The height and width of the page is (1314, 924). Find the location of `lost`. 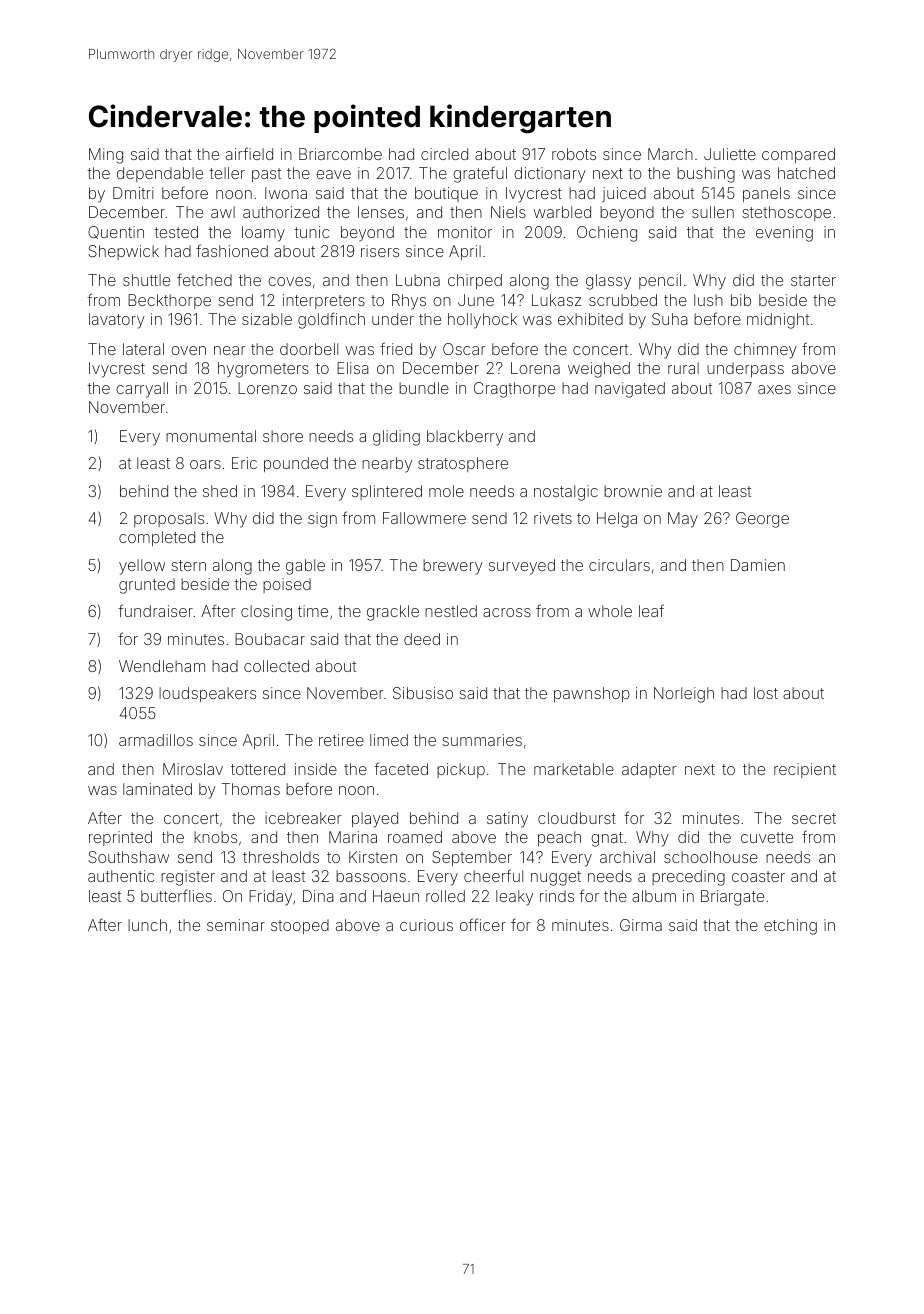

lost is located at coordinates (766, 693).
